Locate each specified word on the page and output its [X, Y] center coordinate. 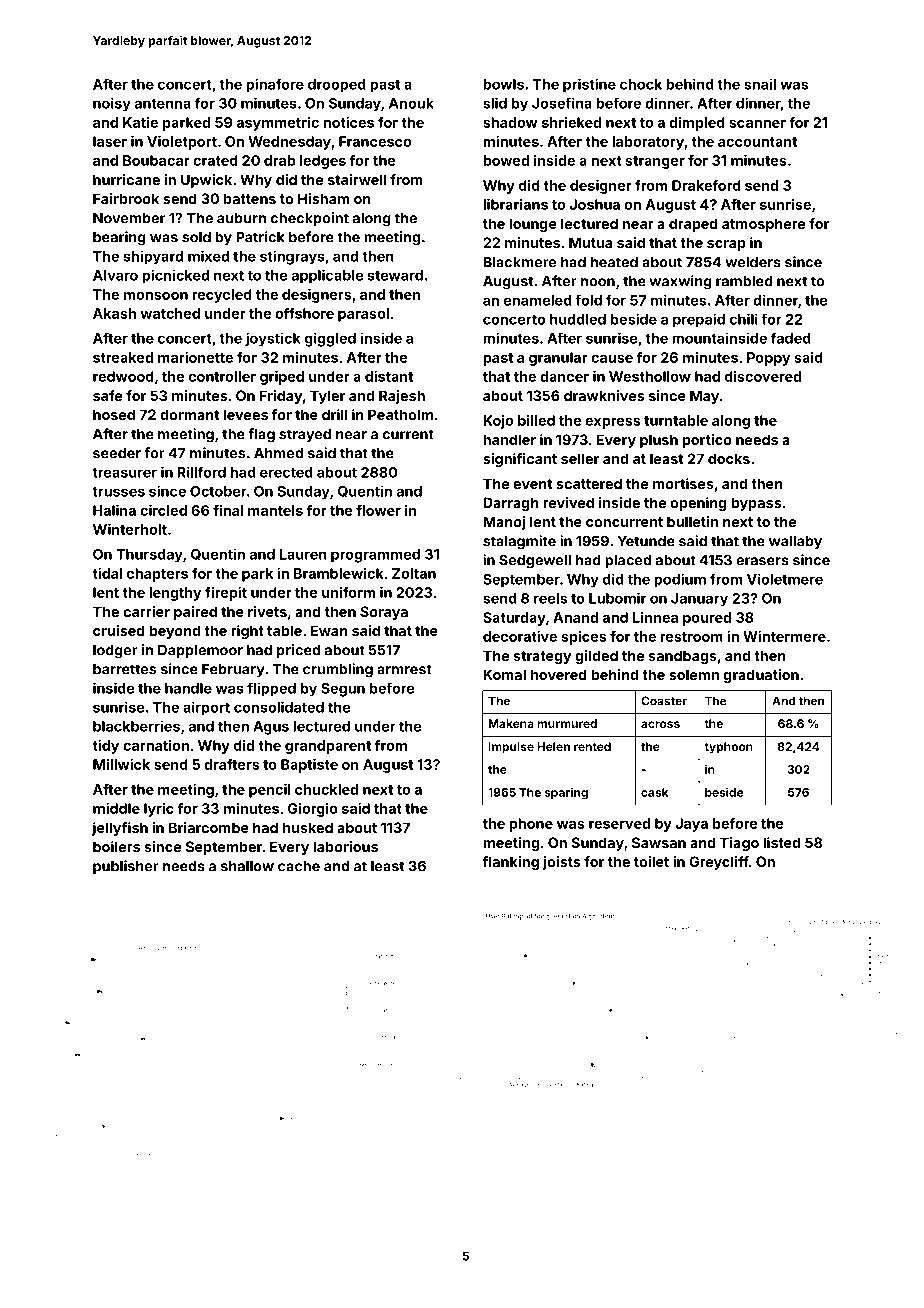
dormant [189, 414]
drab [279, 160]
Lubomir [617, 598]
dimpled [697, 124]
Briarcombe [209, 827]
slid [495, 103]
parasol [363, 315]
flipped [271, 689]
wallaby [795, 542]
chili [744, 319]
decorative [520, 636]
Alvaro [115, 275]
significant [520, 460]
